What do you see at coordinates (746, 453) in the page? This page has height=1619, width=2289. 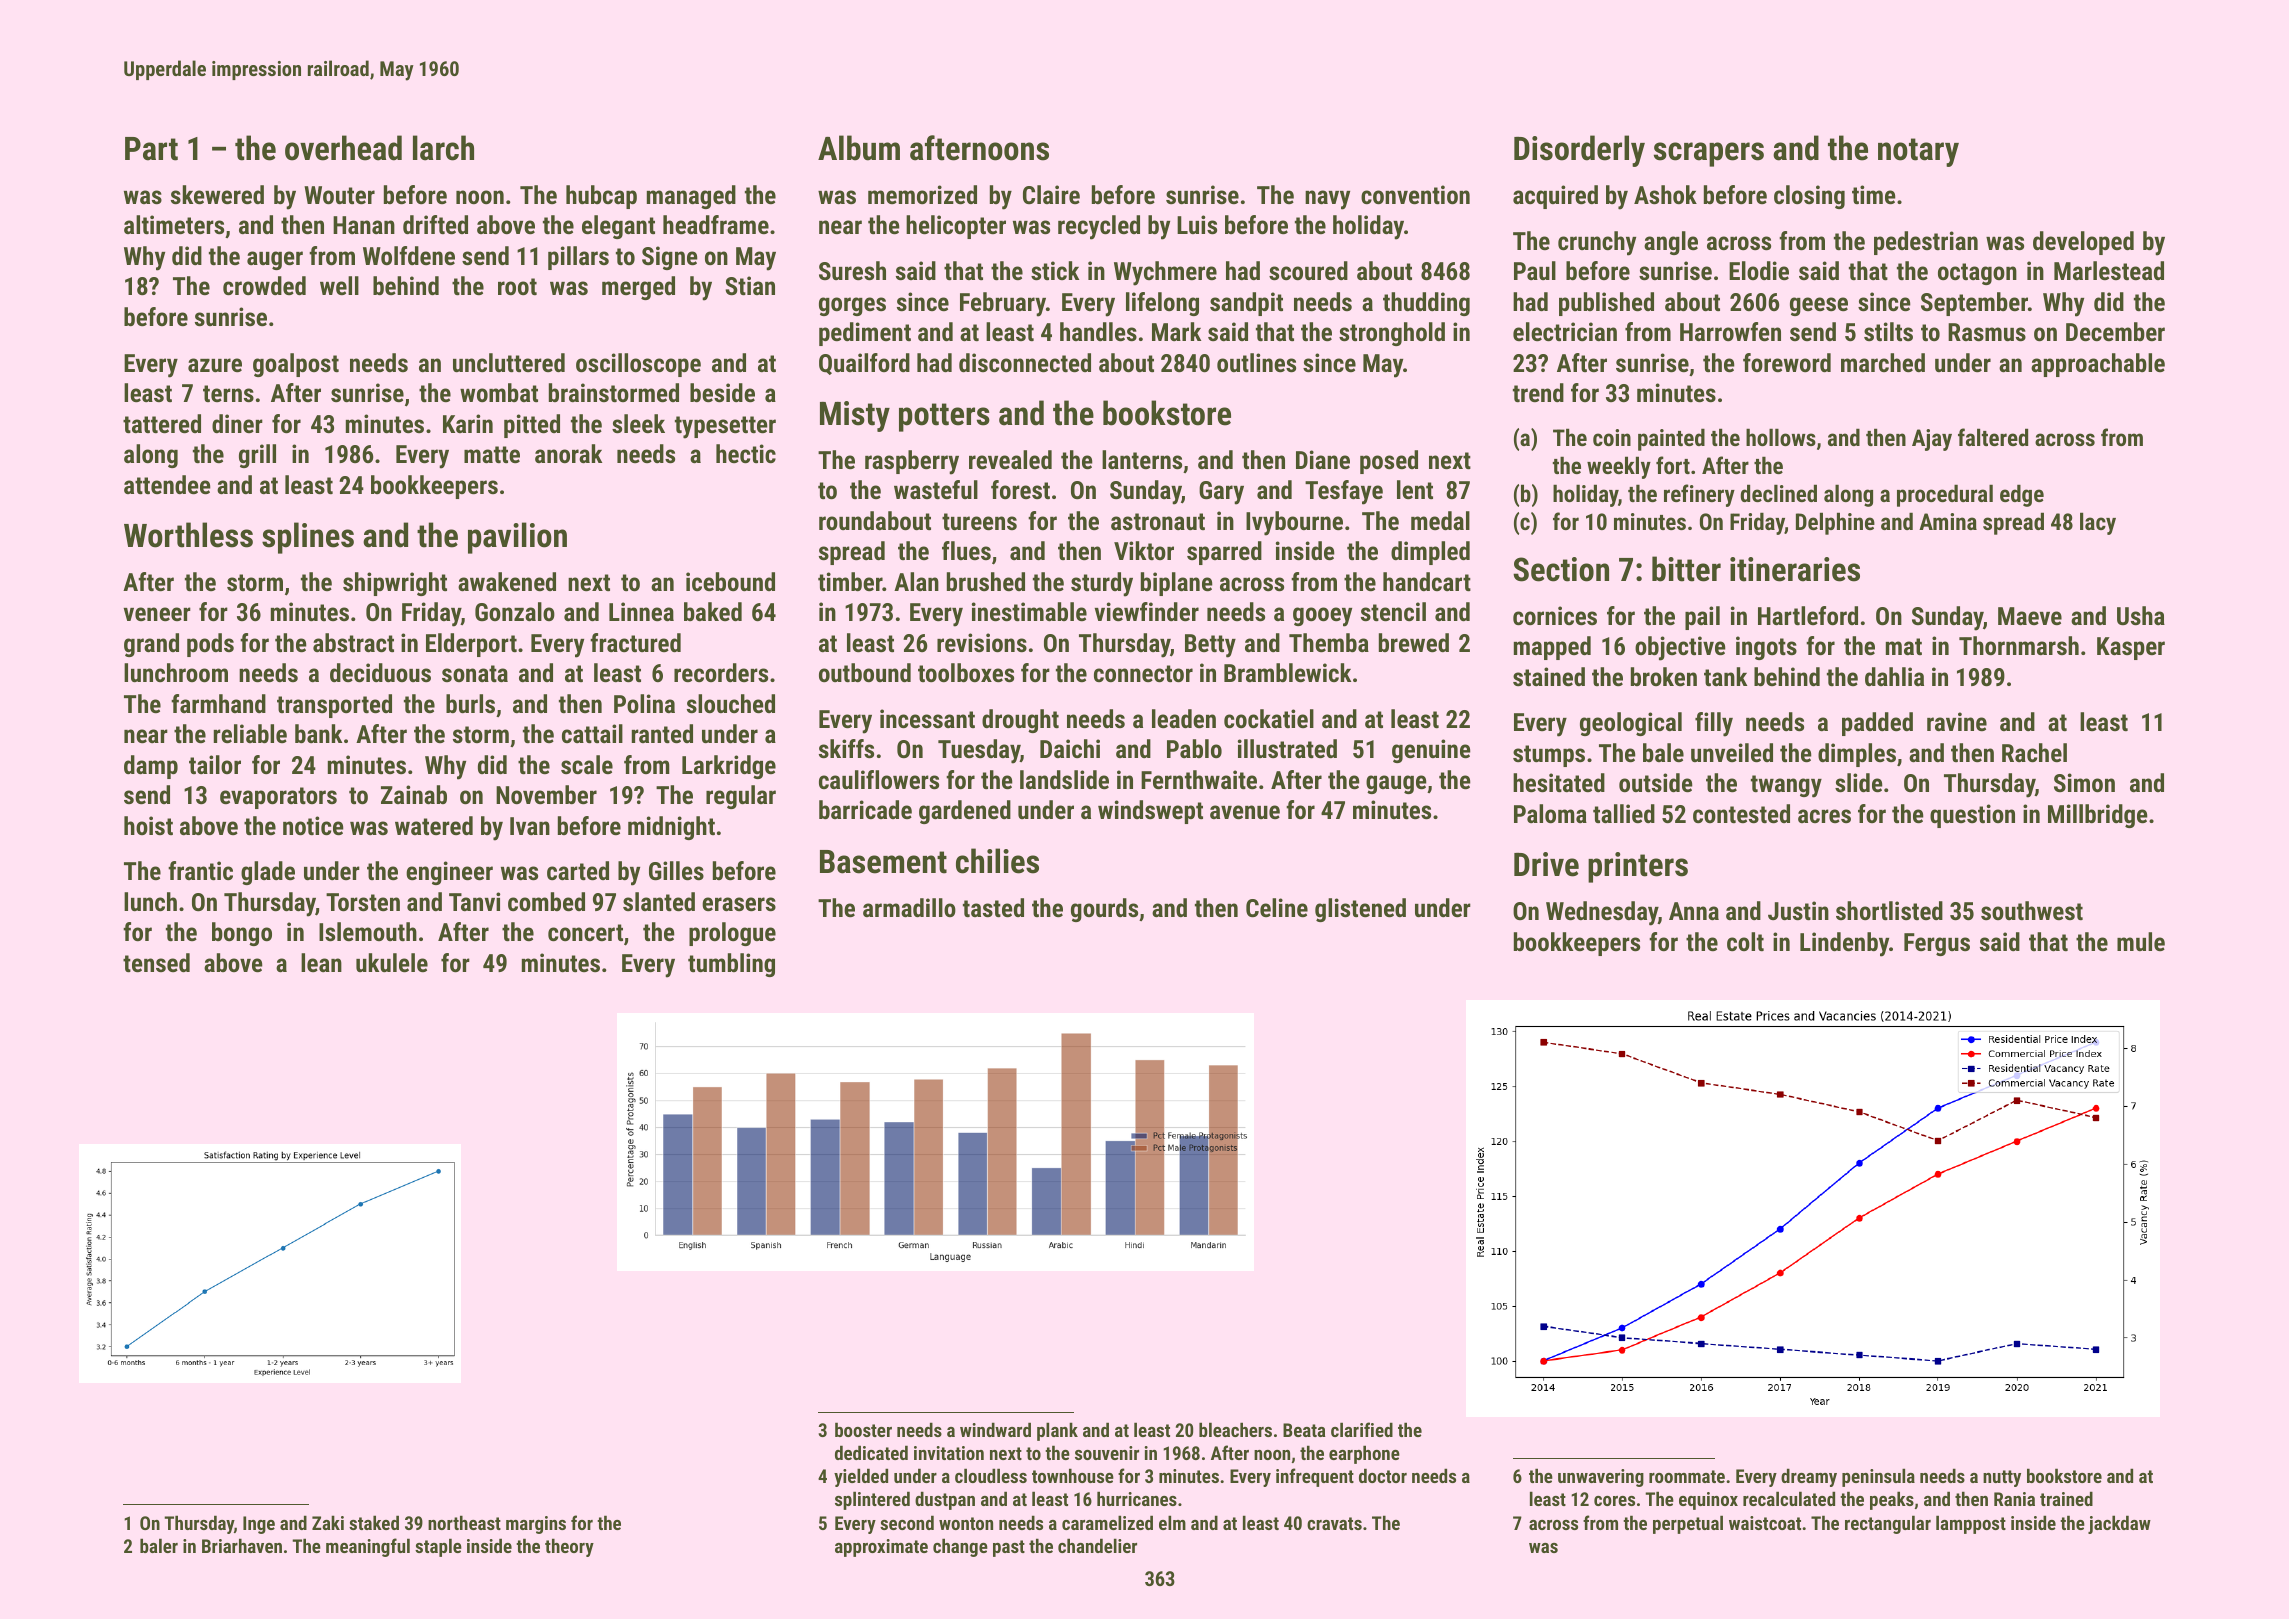 I see `hectic` at bounding box center [746, 453].
